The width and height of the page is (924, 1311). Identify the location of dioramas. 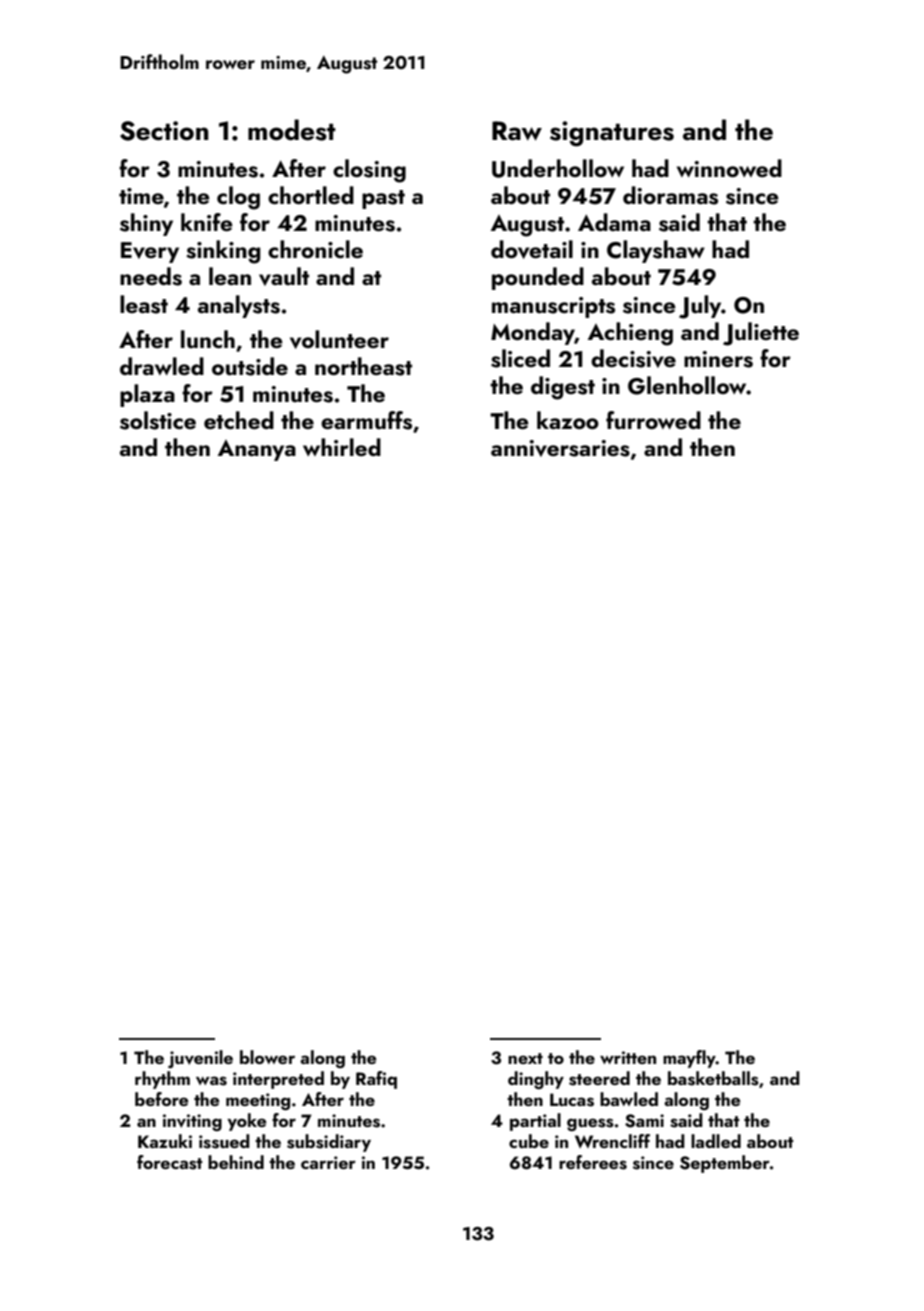
(670, 195).
